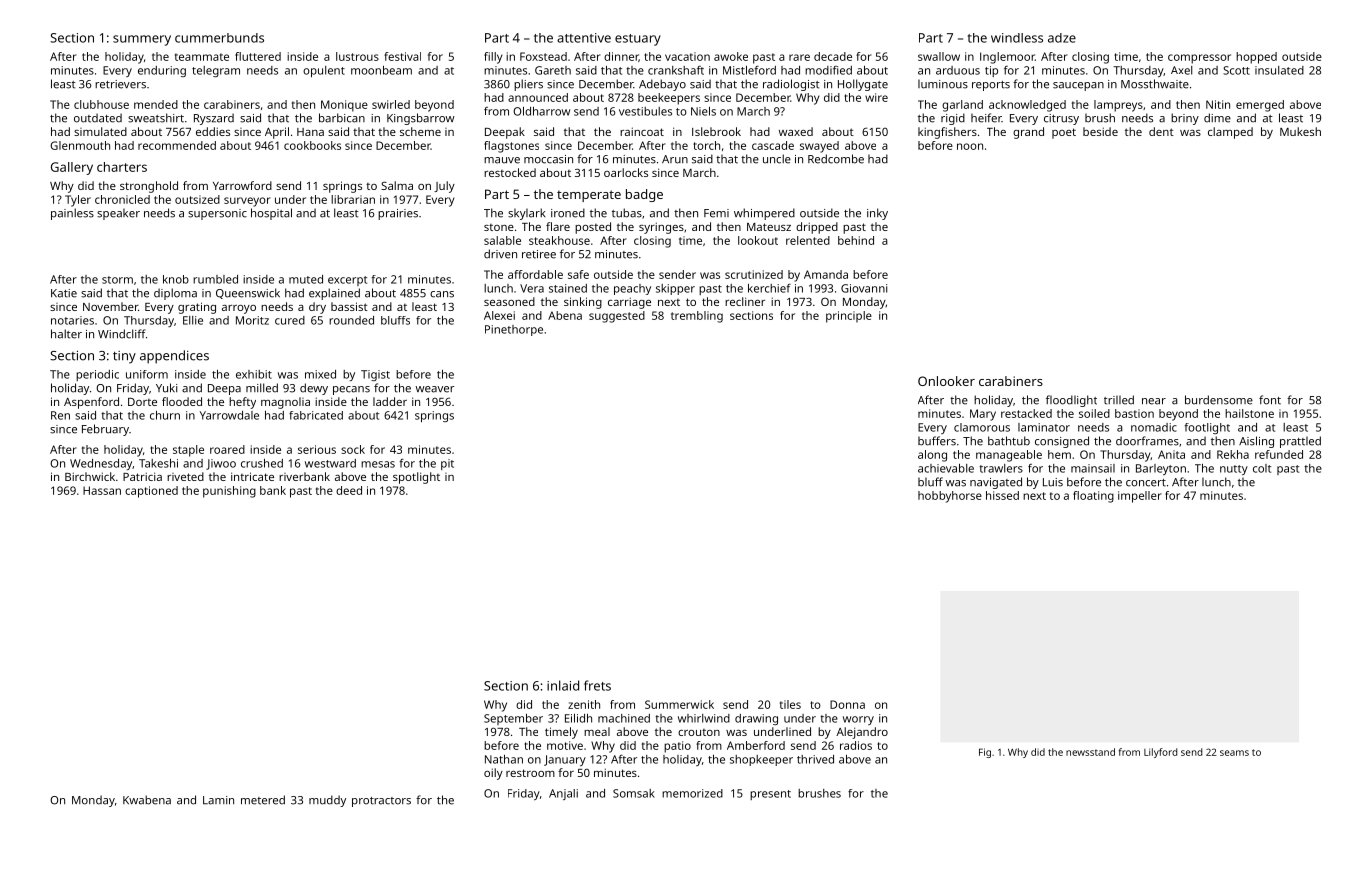 The image size is (1372, 887). What do you see at coordinates (513, 719) in the screenshot?
I see `September` at bounding box center [513, 719].
